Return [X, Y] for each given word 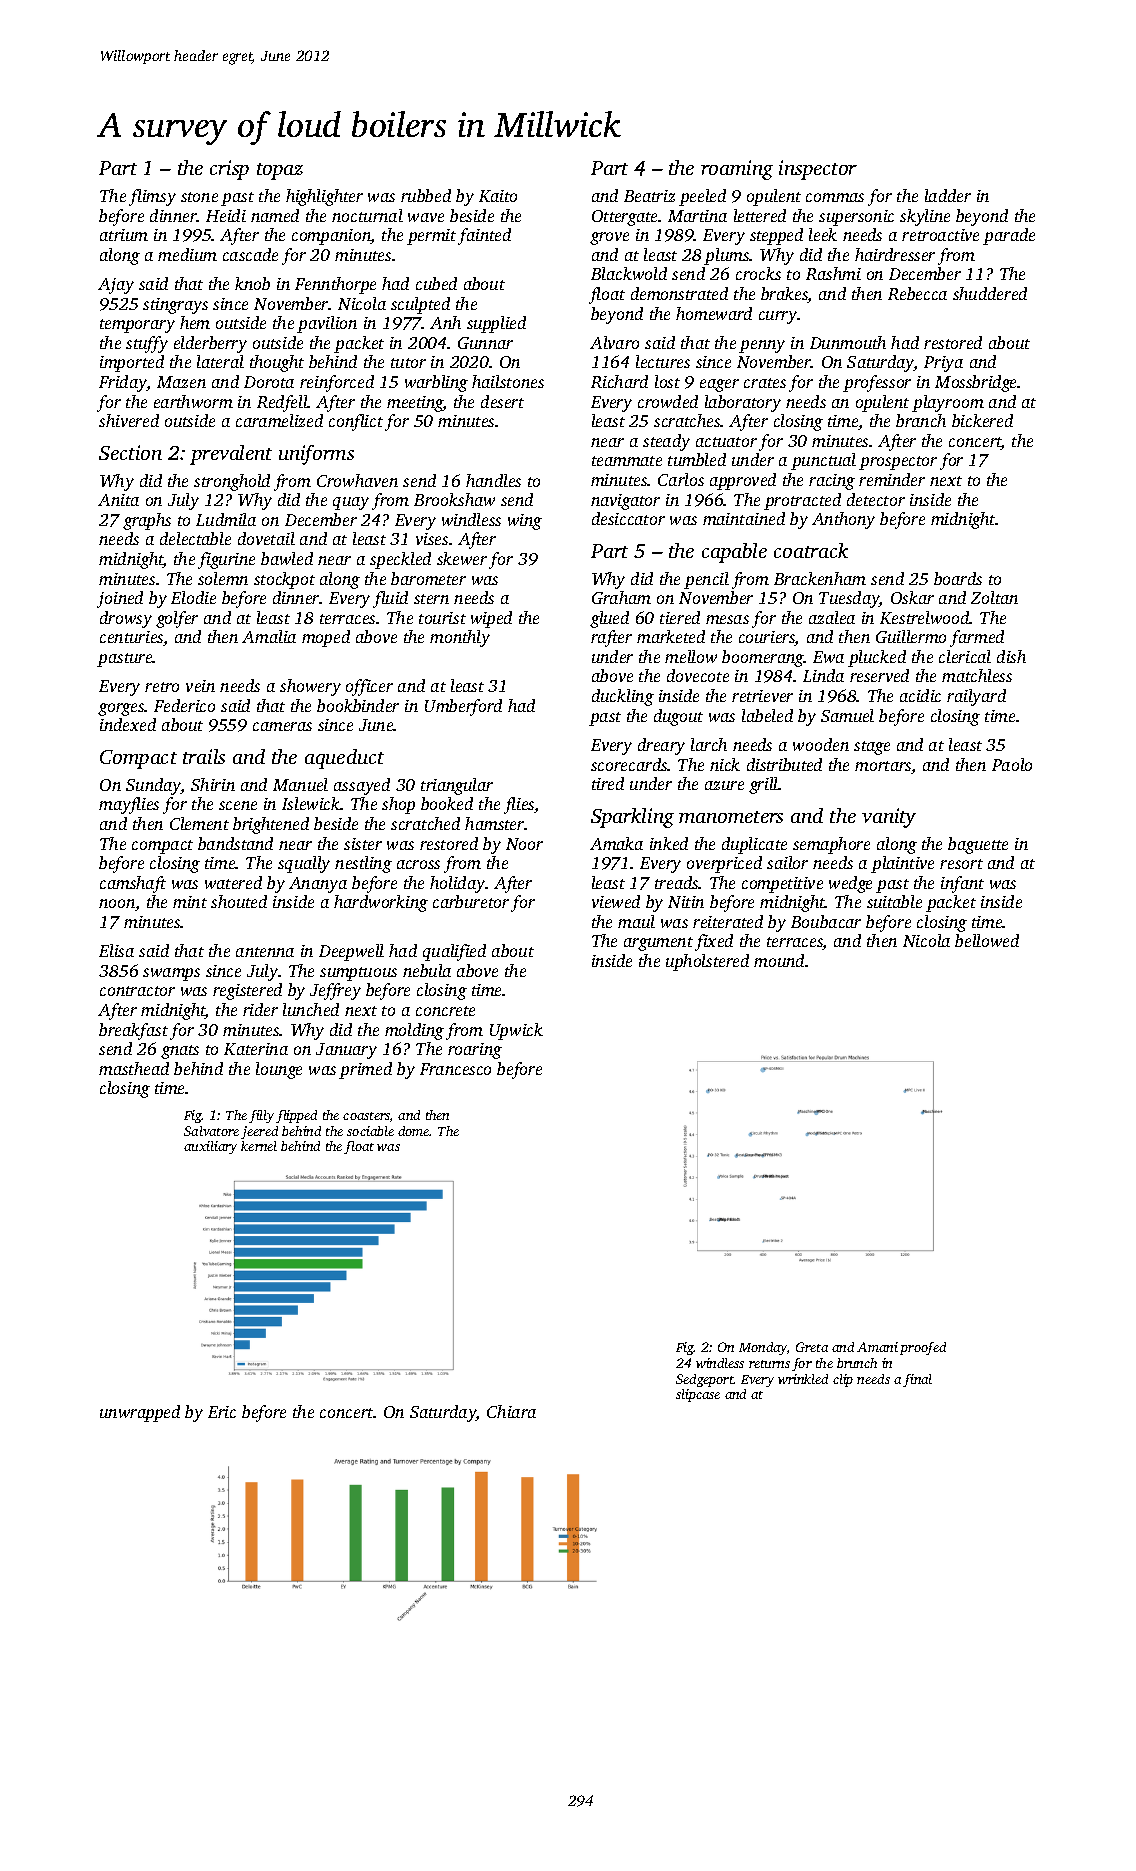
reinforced [337, 383]
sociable [370, 1131]
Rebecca [917, 293]
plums [727, 256]
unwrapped [140, 1413]
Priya [943, 364]
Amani [877, 1347]
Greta [812, 1347]
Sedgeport [705, 1380]
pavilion [327, 324]
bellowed [987, 940]
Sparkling [632, 818]
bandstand [235, 843]
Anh [445, 322]
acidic [920, 695]
